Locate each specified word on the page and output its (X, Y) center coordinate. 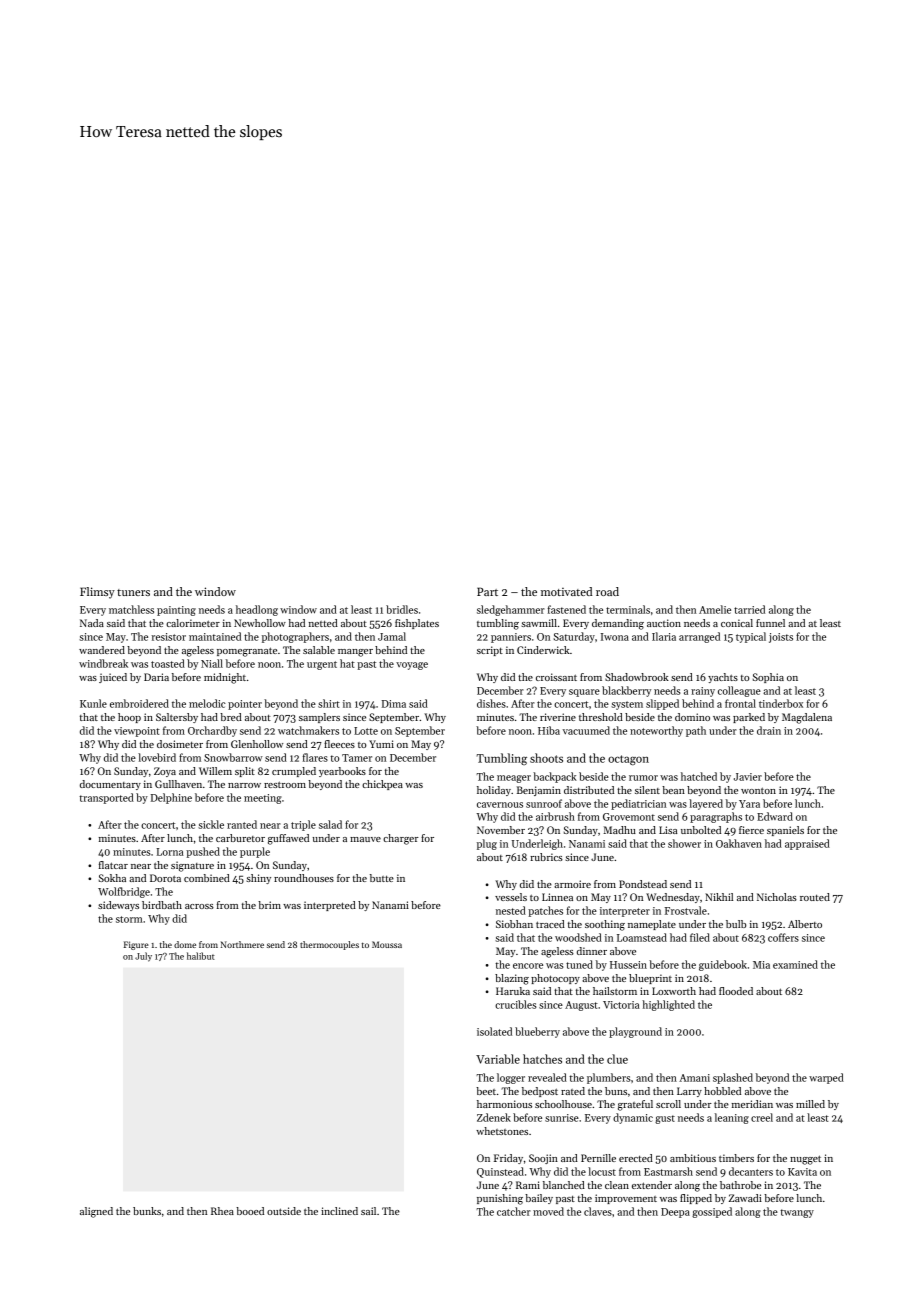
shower (684, 843)
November (501, 830)
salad (330, 824)
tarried (749, 609)
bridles (402, 609)
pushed (203, 852)
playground (635, 1032)
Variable (498, 1059)
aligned (96, 1212)
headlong (257, 610)
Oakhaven (739, 843)
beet (486, 1091)
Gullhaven (178, 784)
